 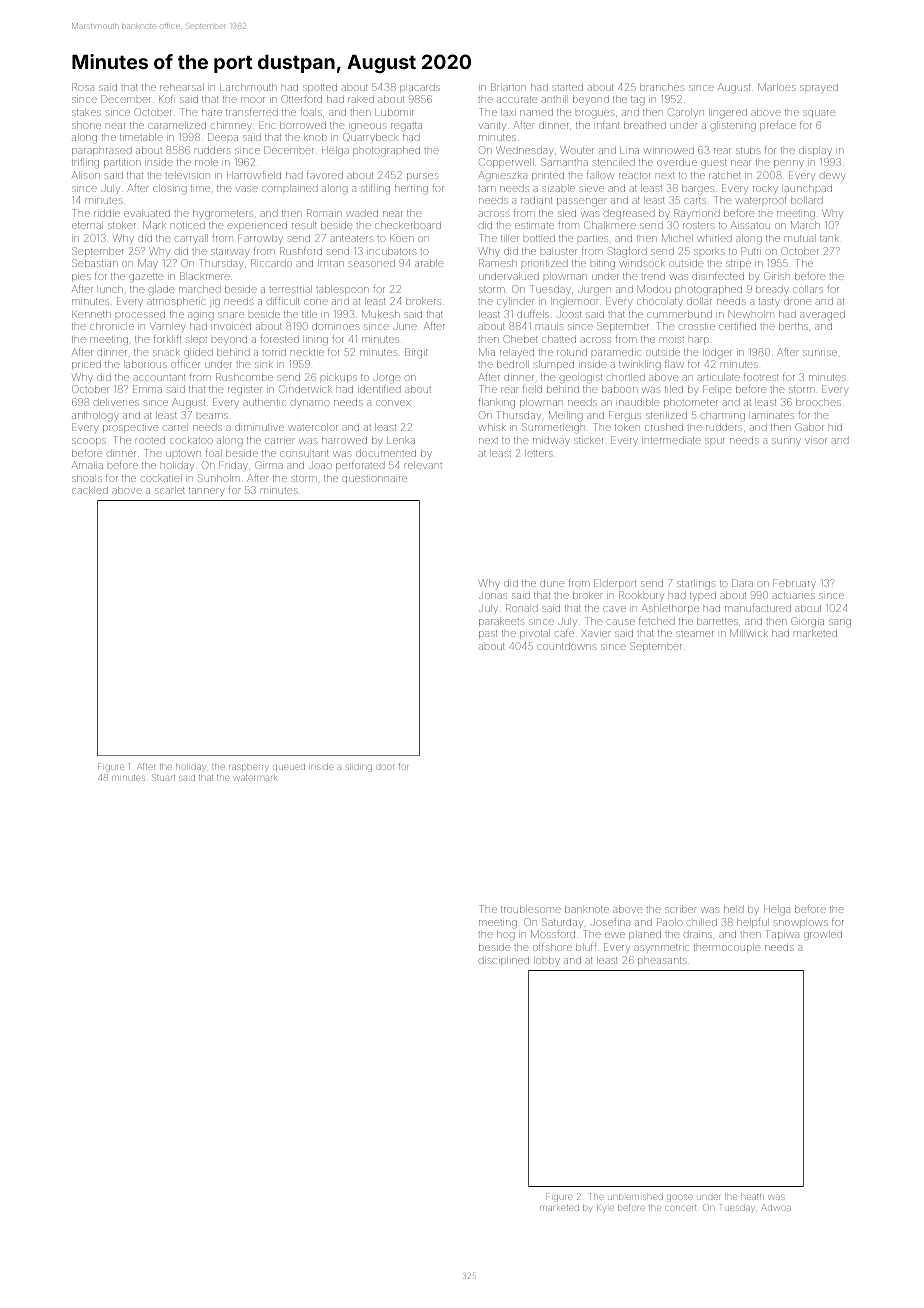 I want to click on hog, so click(x=506, y=935).
